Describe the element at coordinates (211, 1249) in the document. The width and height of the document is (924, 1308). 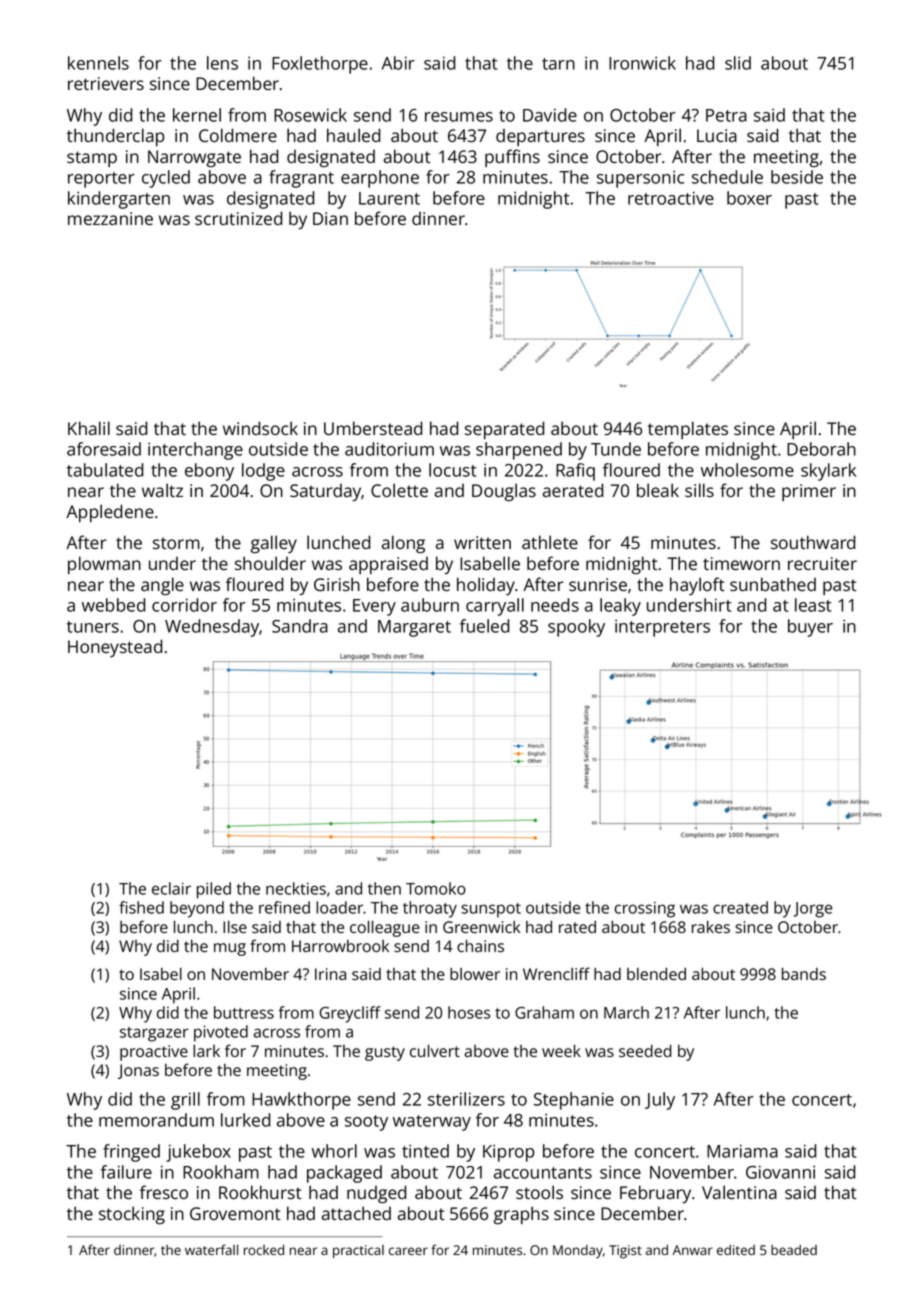
I see `waterfall` at that location.
